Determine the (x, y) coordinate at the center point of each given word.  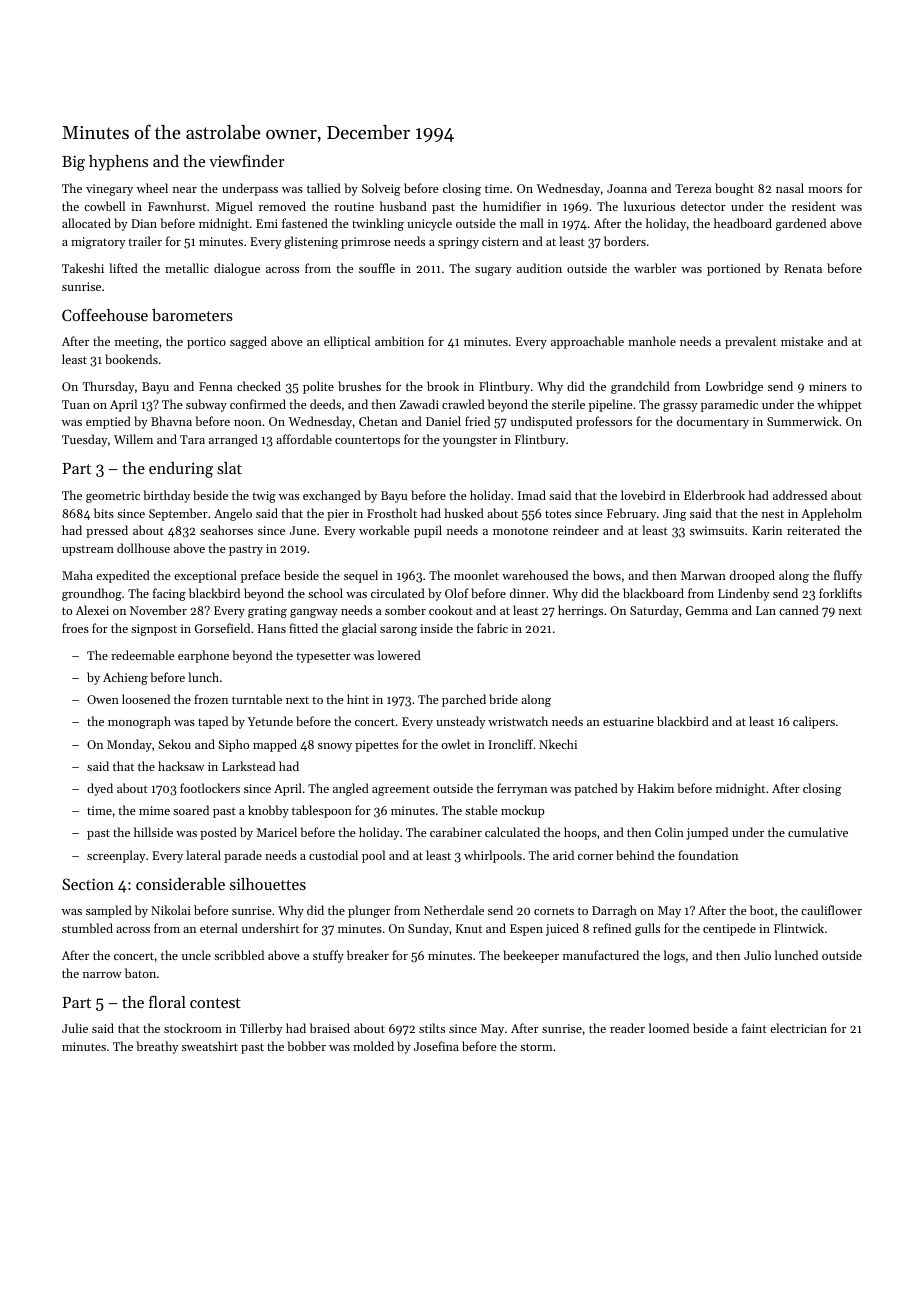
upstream (88, 550)
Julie (75, 1028)
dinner (528, 593)
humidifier (512, 206)
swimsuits (717, 530)
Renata (803, 268)
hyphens (118, 163)
